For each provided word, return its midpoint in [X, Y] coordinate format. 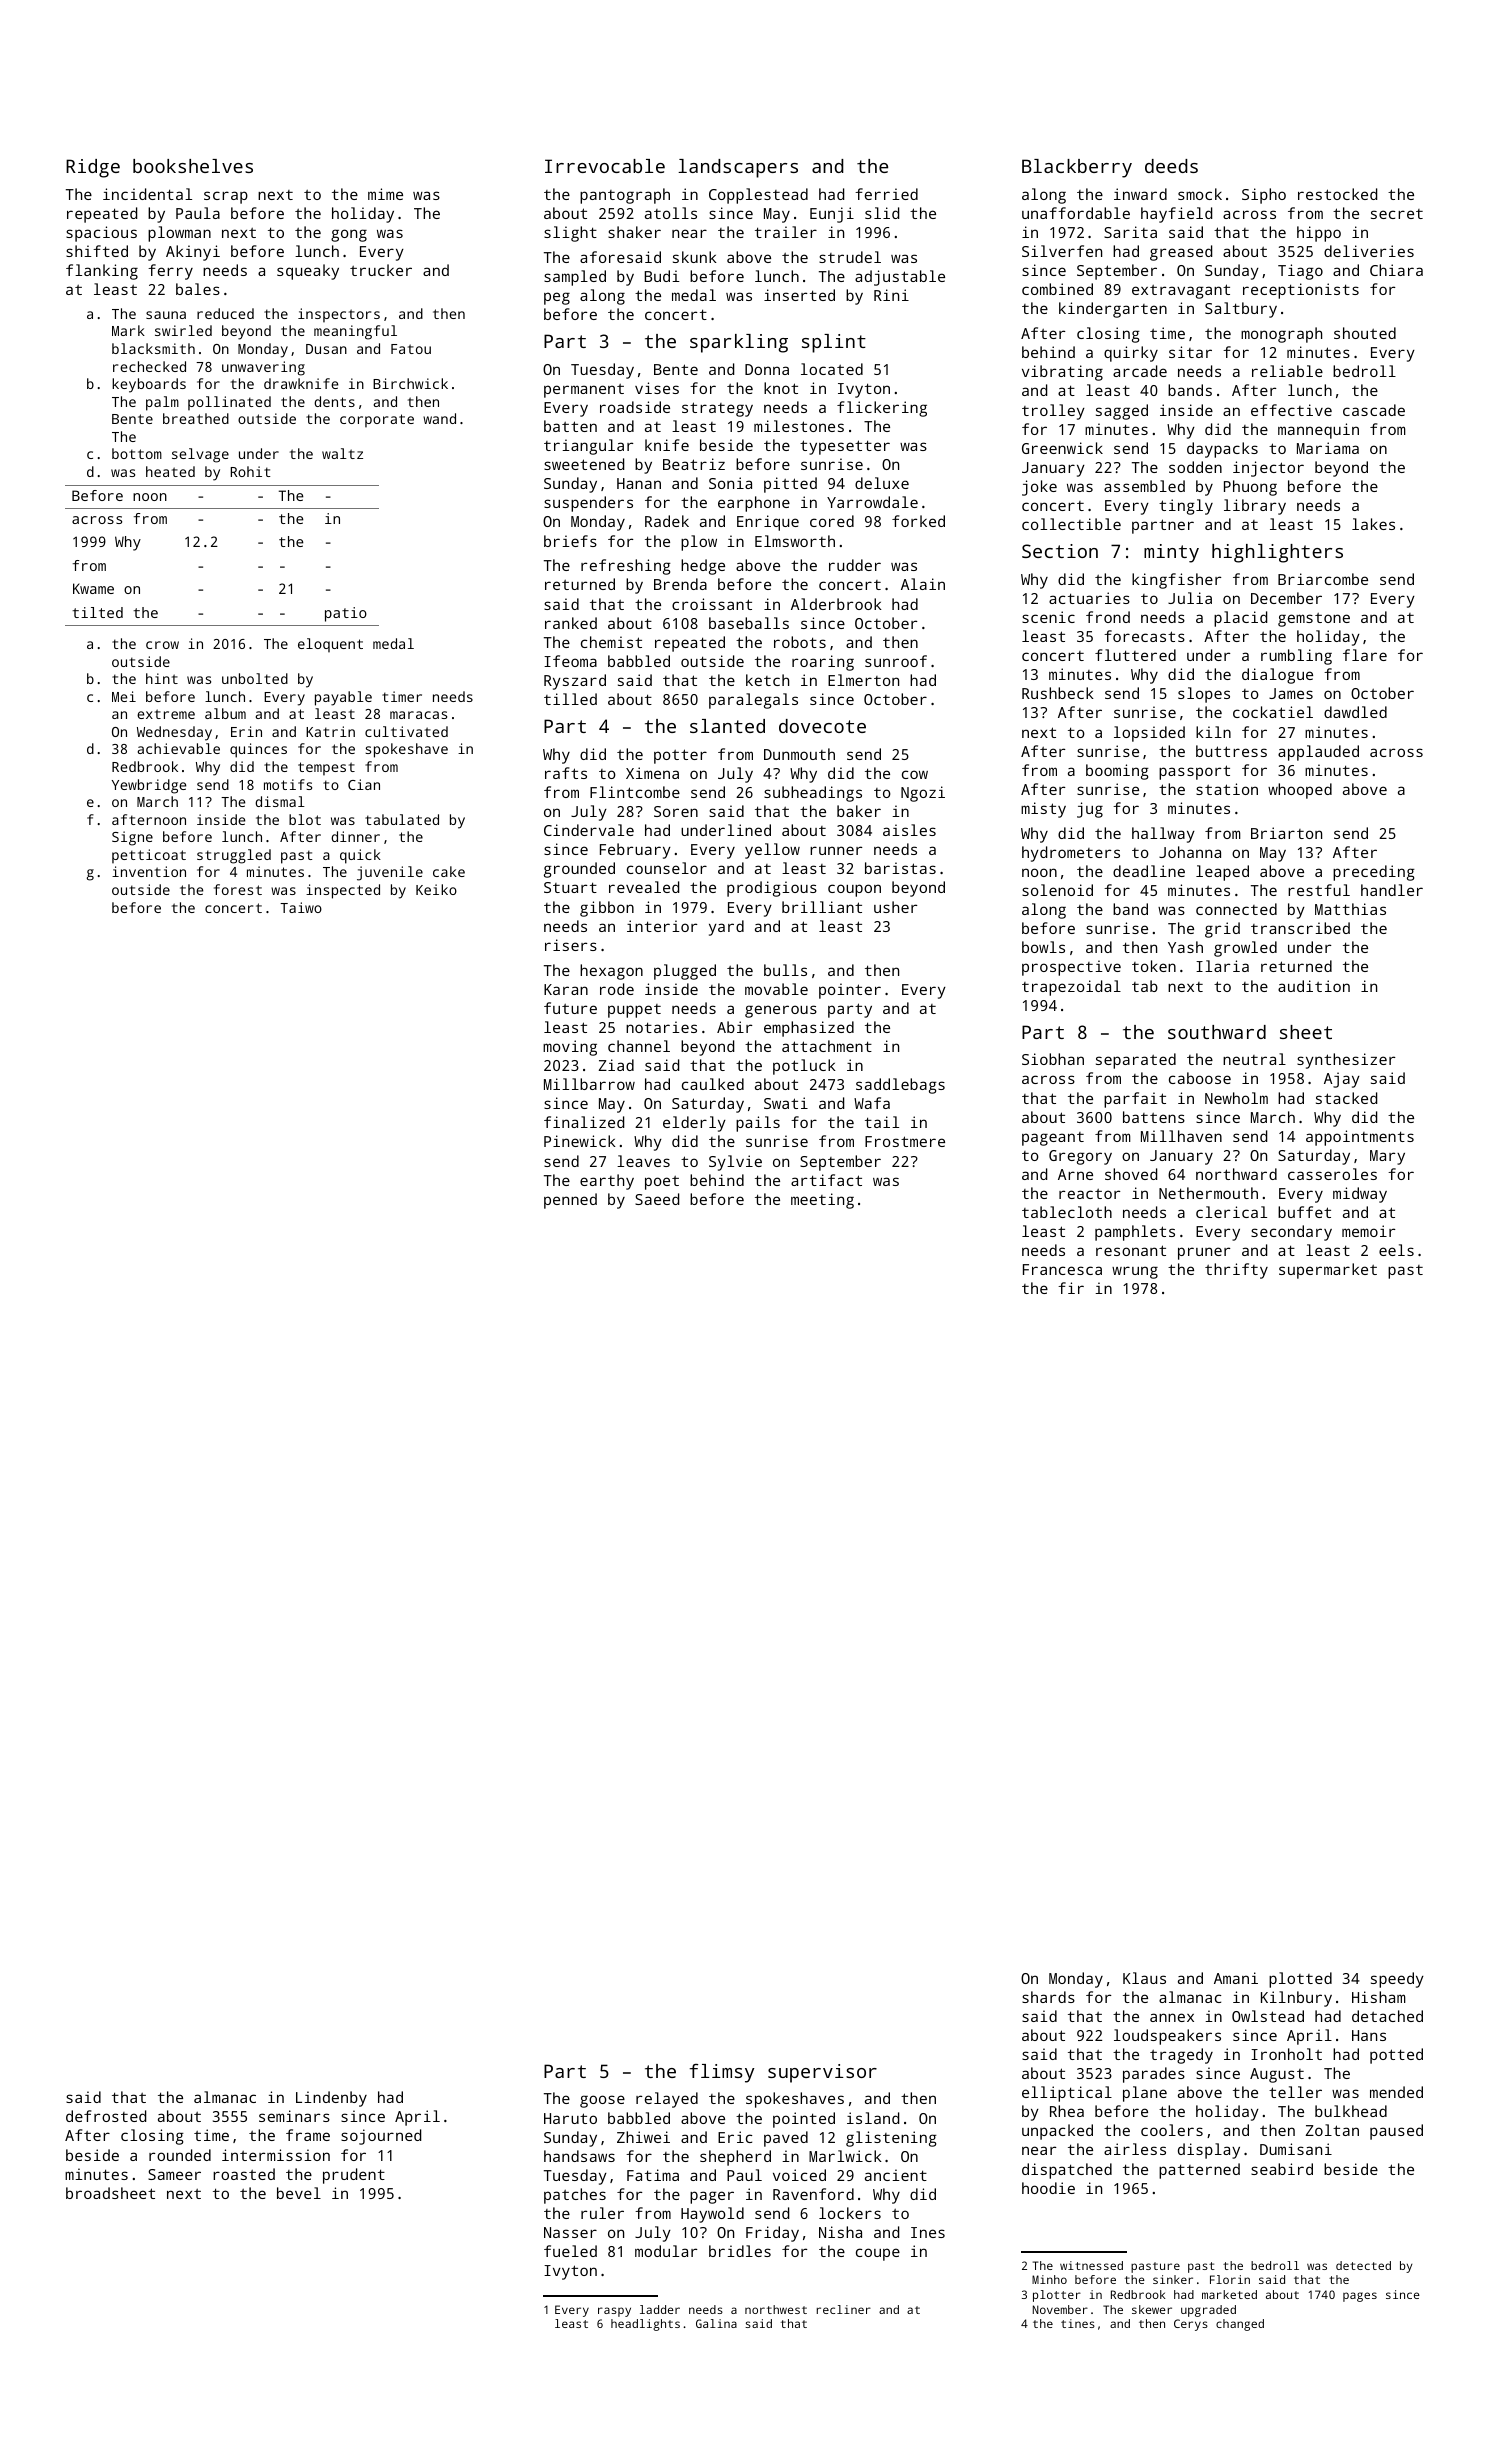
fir [1071, 1288]
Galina [716, 2323]
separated [1136, 1061]
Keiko [436, 889]
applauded [1318, 753]
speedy [1397, 1980]
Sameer [174, 2174]
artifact [826, 1180]
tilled [570, 699]
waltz [342, 453]
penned [570, 1201]
